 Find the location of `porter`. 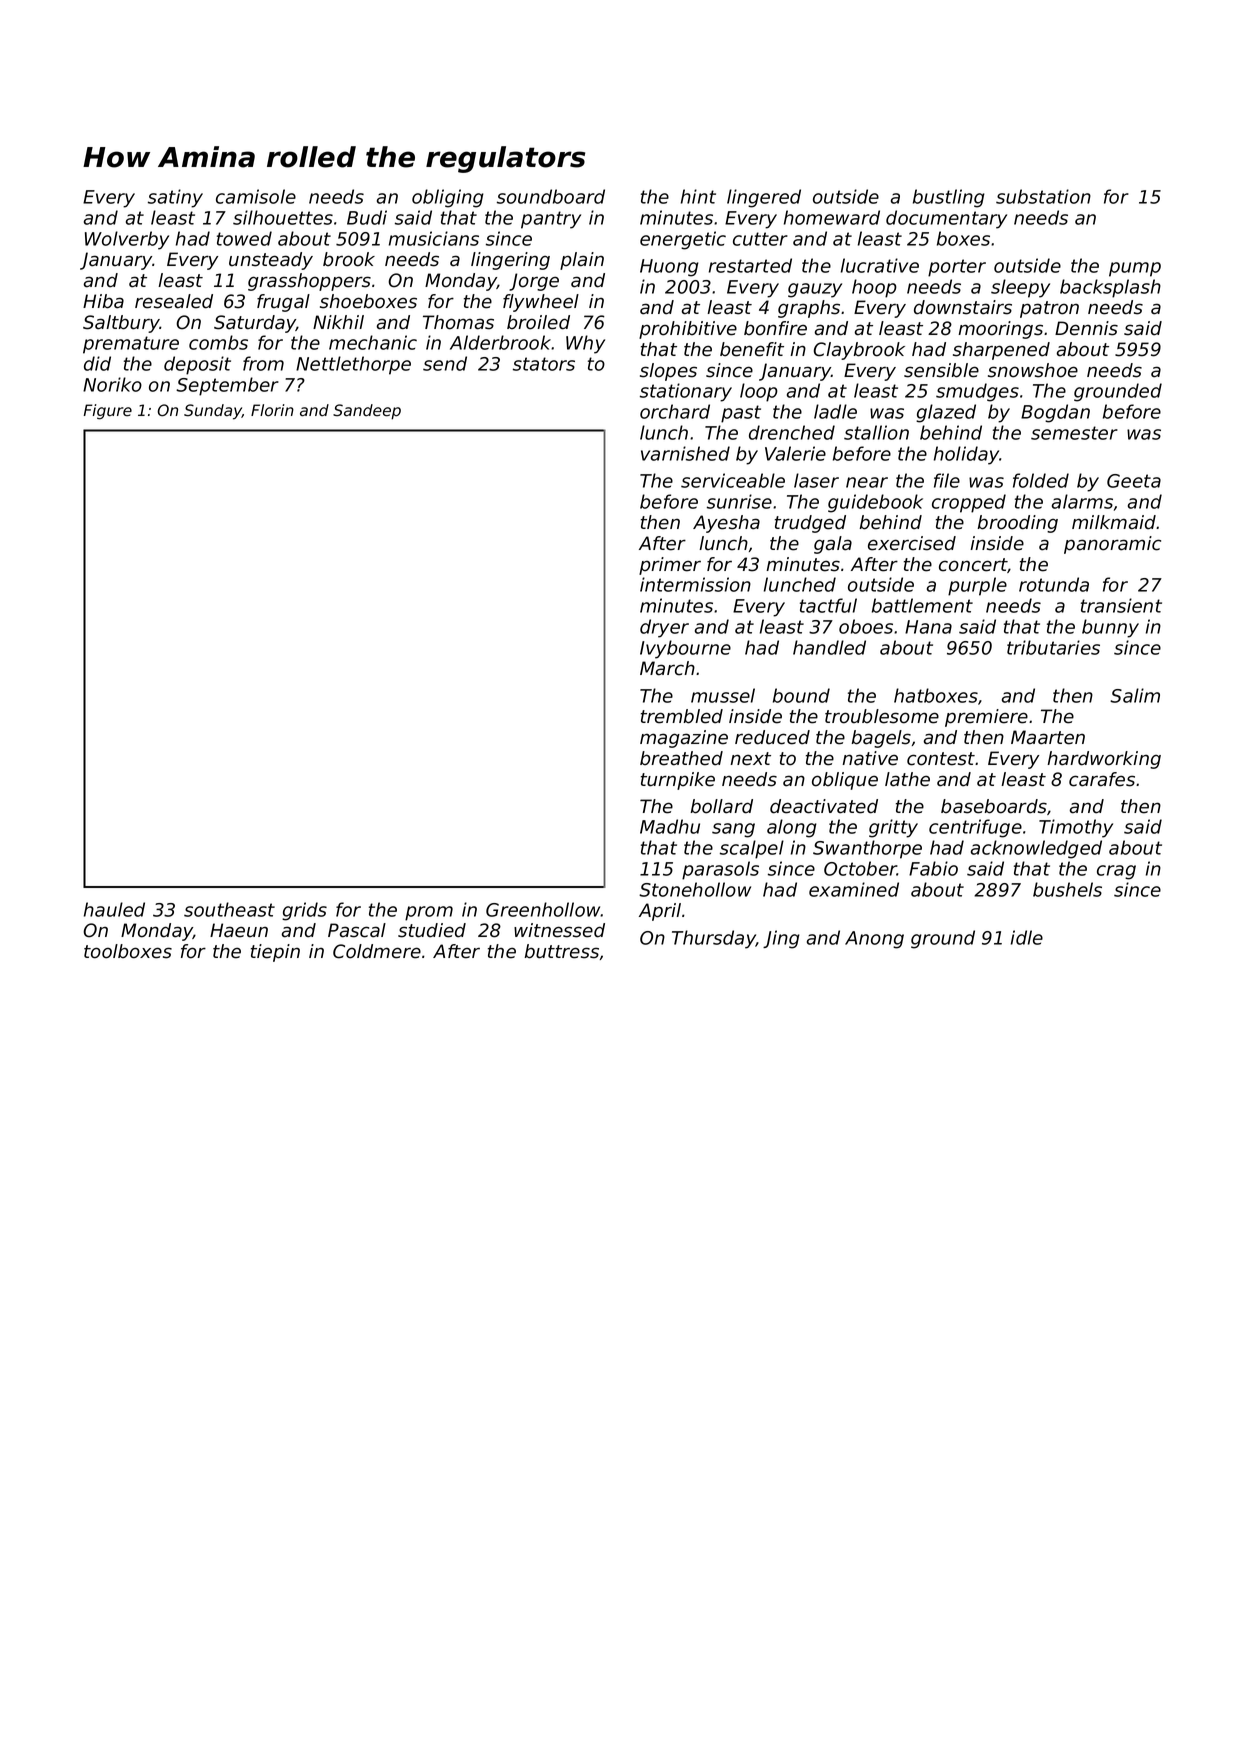

porter is located at coordinates (957, 268).
